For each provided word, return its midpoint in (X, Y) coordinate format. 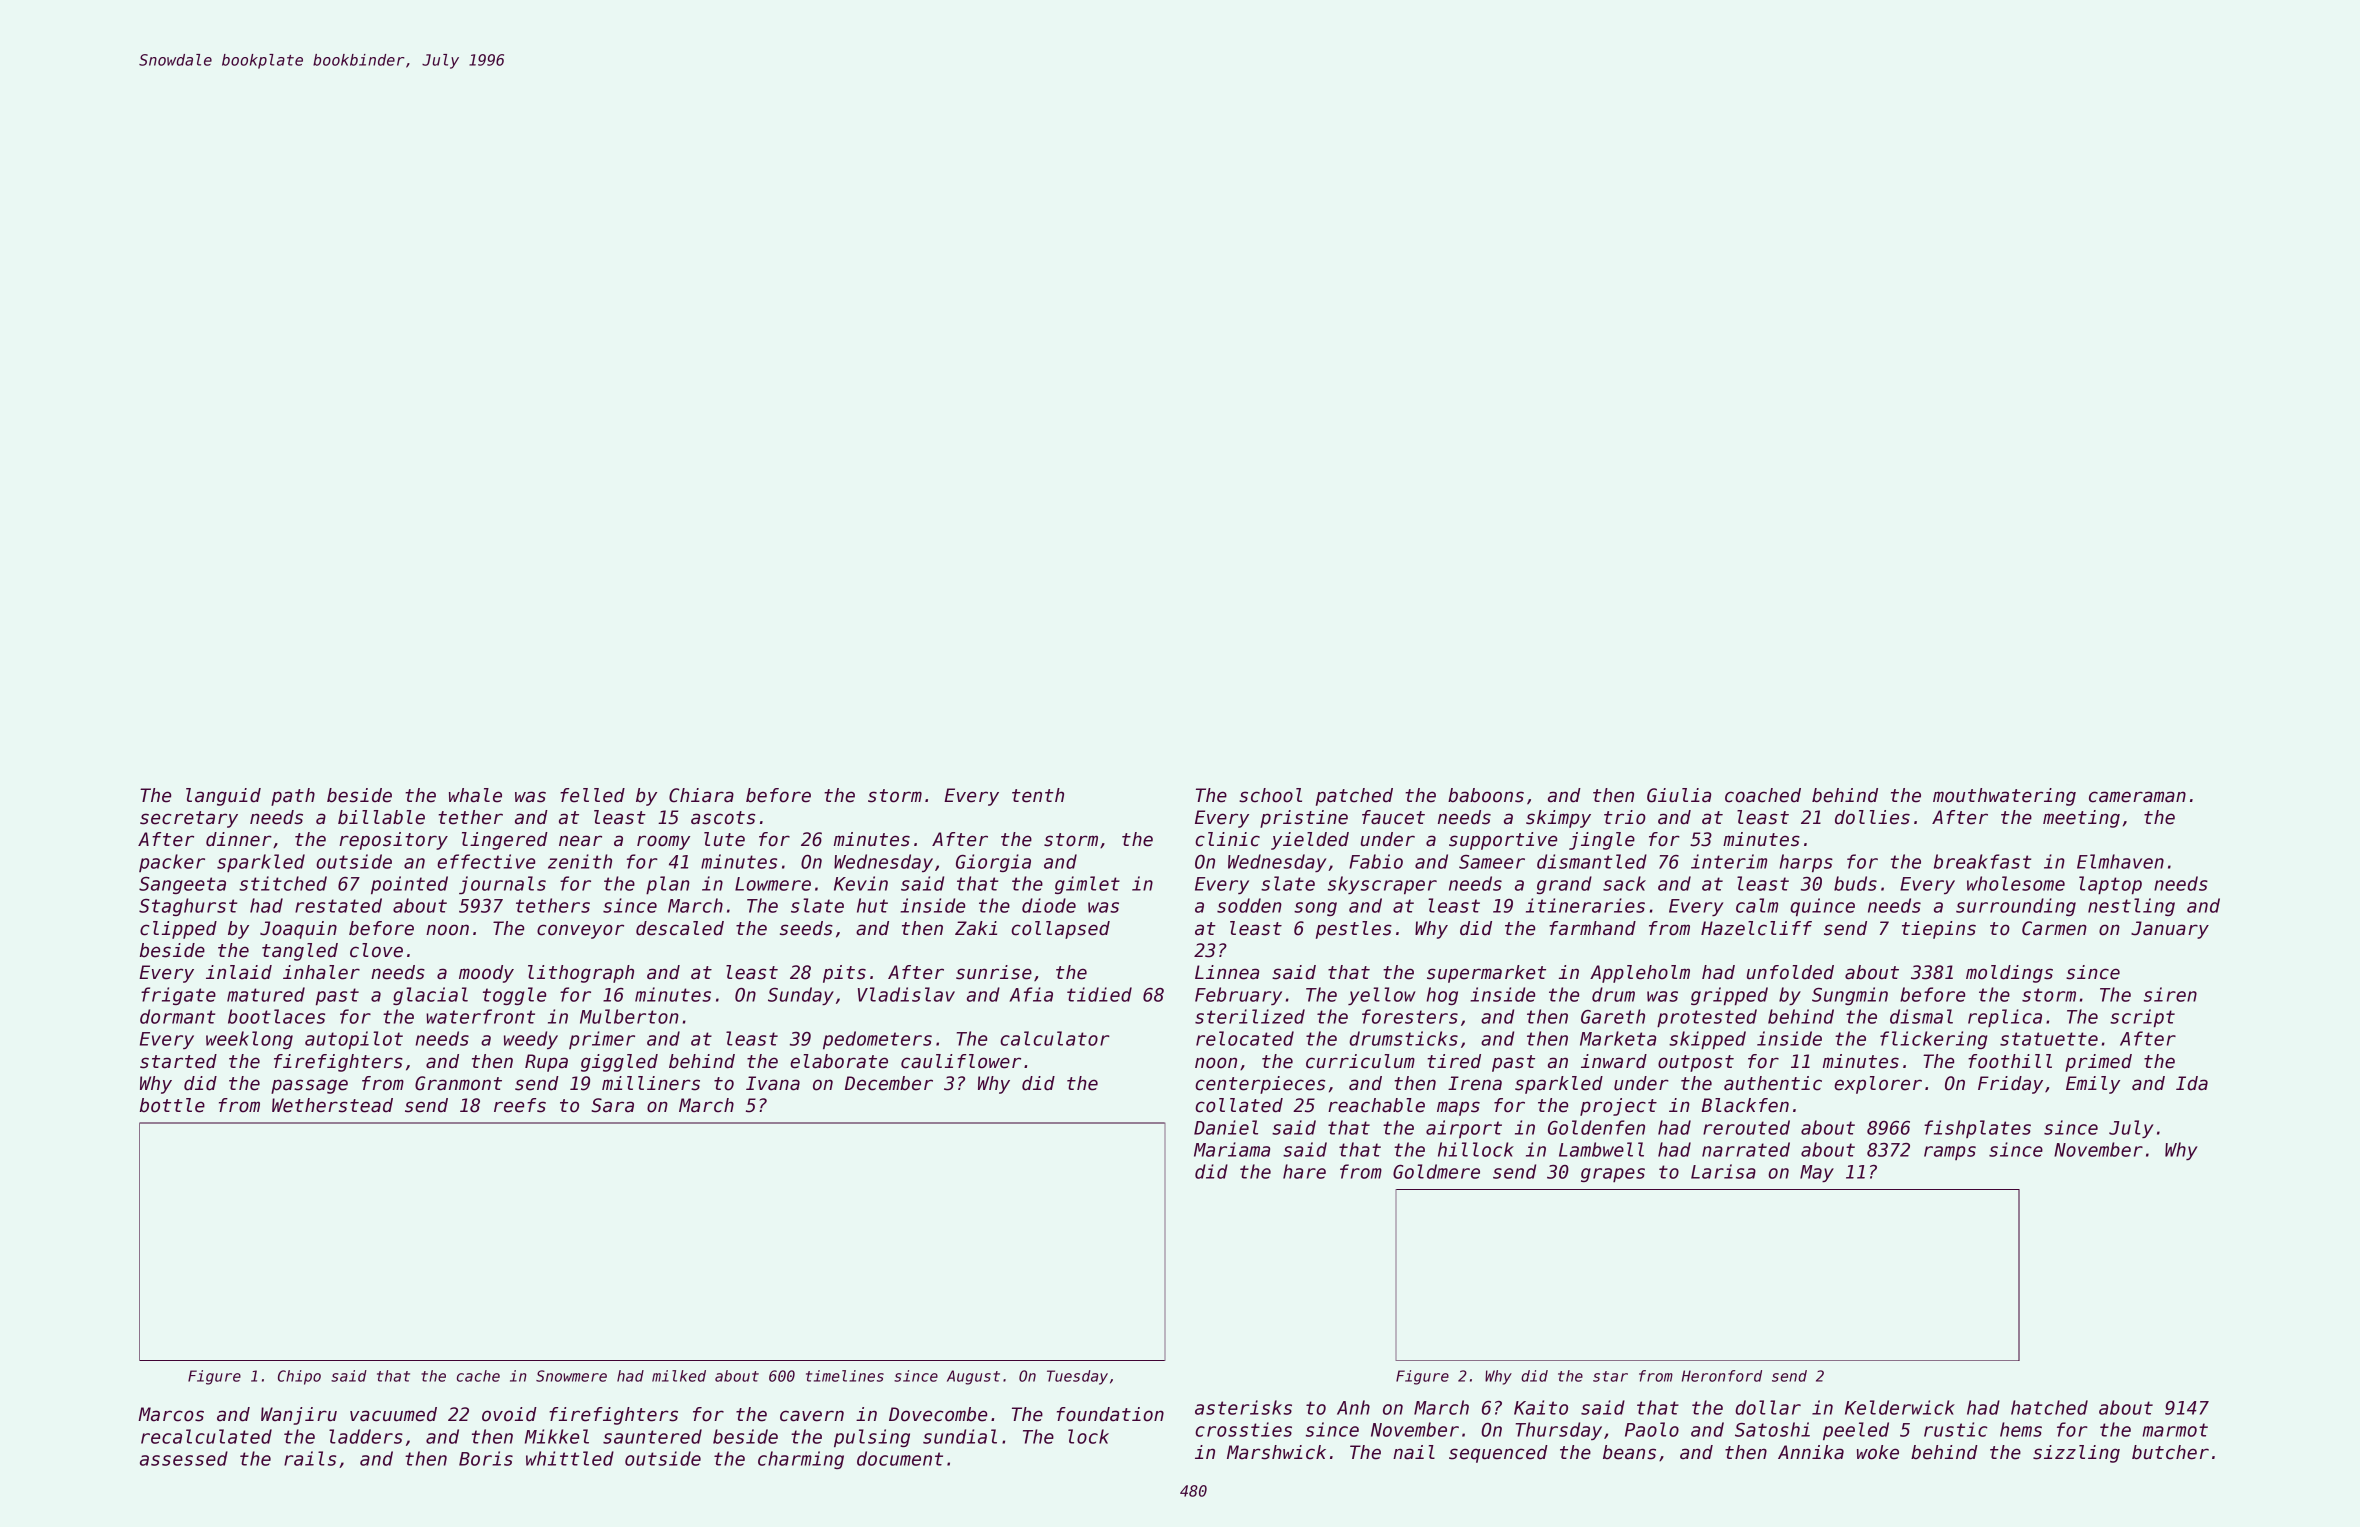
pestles (1354, 930)
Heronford (1722, 1376)
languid (223, 797)
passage (309, 1086)
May (1817, 1173)
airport (1464, 1129)
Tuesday (1077, 1377)
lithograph (581, 974)
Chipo (299, 1377)
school (1270, 795)
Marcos (171, 1414)
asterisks (1243, 1407)
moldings (2009, 974)
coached (1763, 795)
